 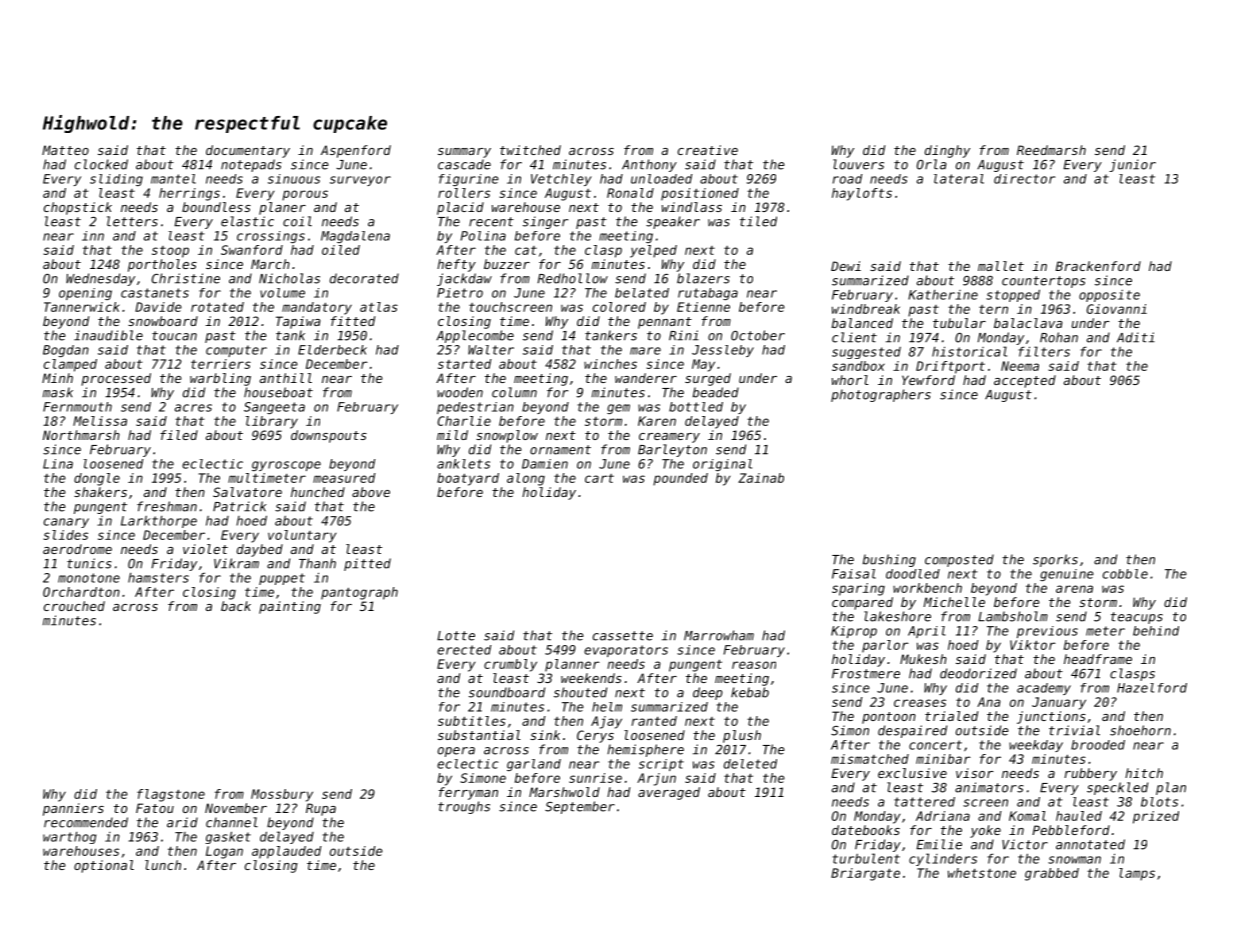 What do you see at coordinates (356, 151) in the document?
I see `Aspenford` at bounding box center [356, 151].
